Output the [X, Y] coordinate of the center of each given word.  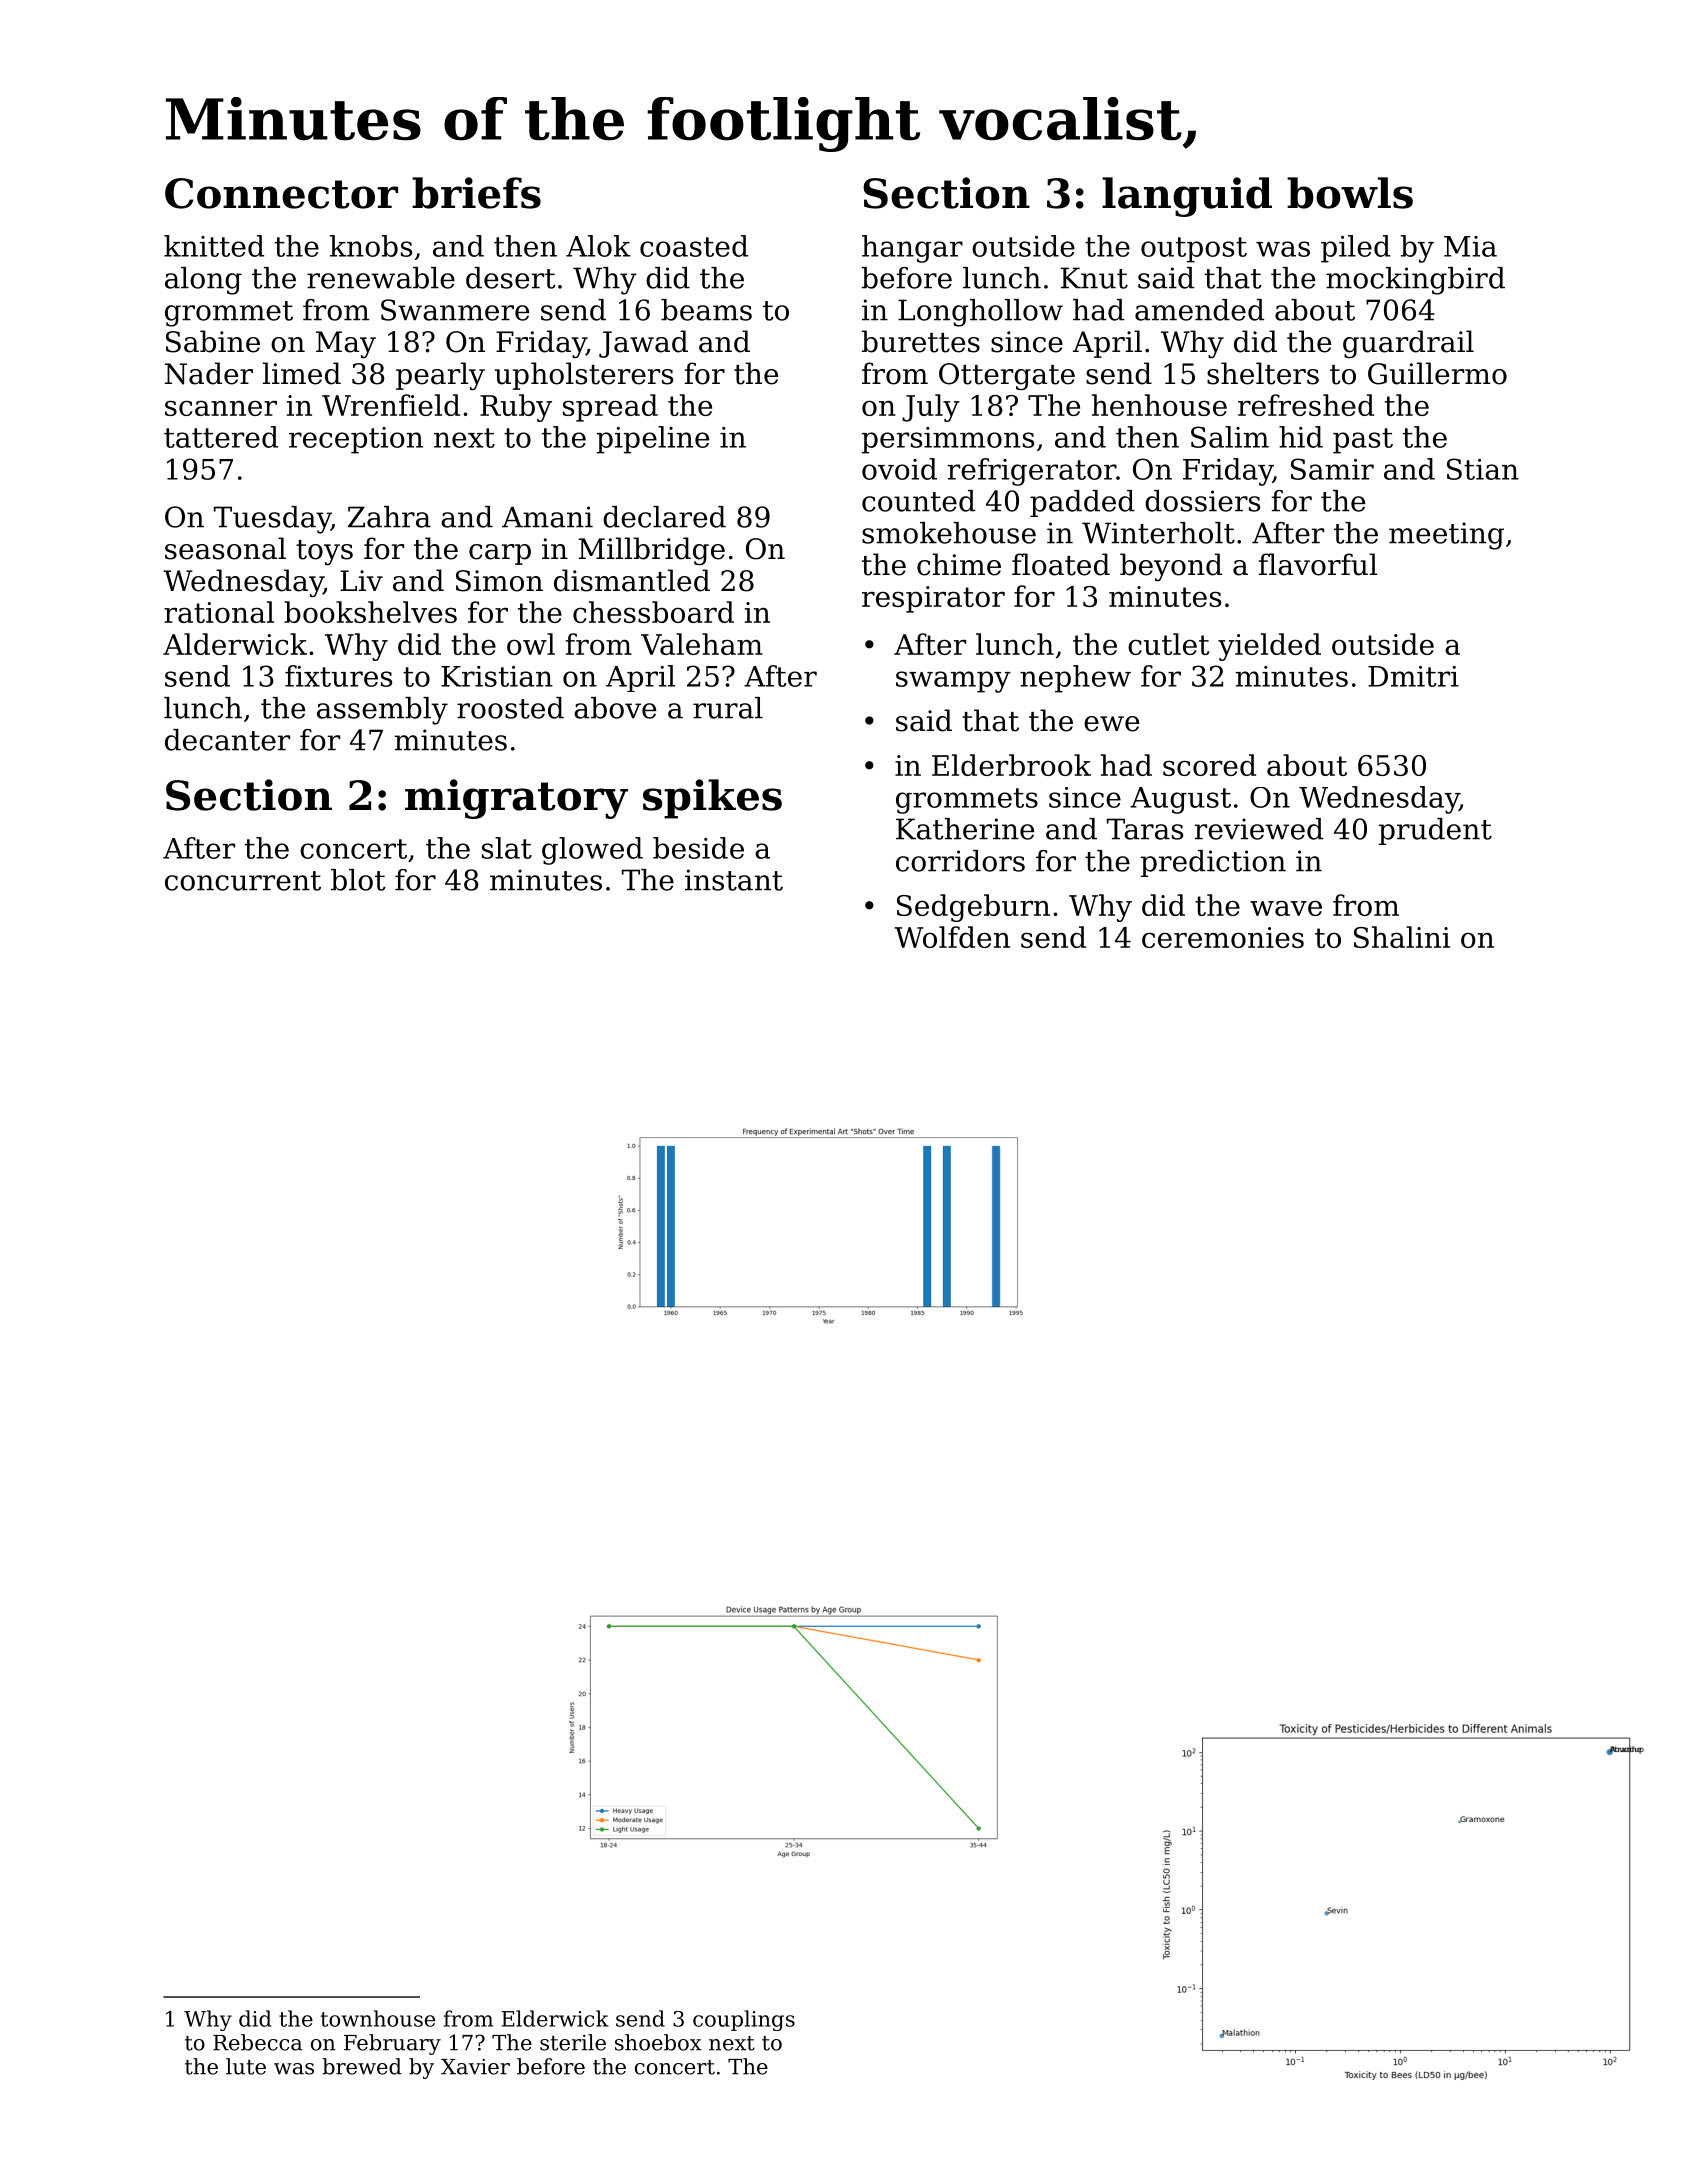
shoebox [658, 2042]
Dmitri [1413, 676]
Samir [1332, 469]
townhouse [378, 2018]
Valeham [702, 644]
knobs [371, 246]
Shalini [1402, 937]
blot [358, 880]
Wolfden [952, 937]
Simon [499, 581]
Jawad [643, 344]
